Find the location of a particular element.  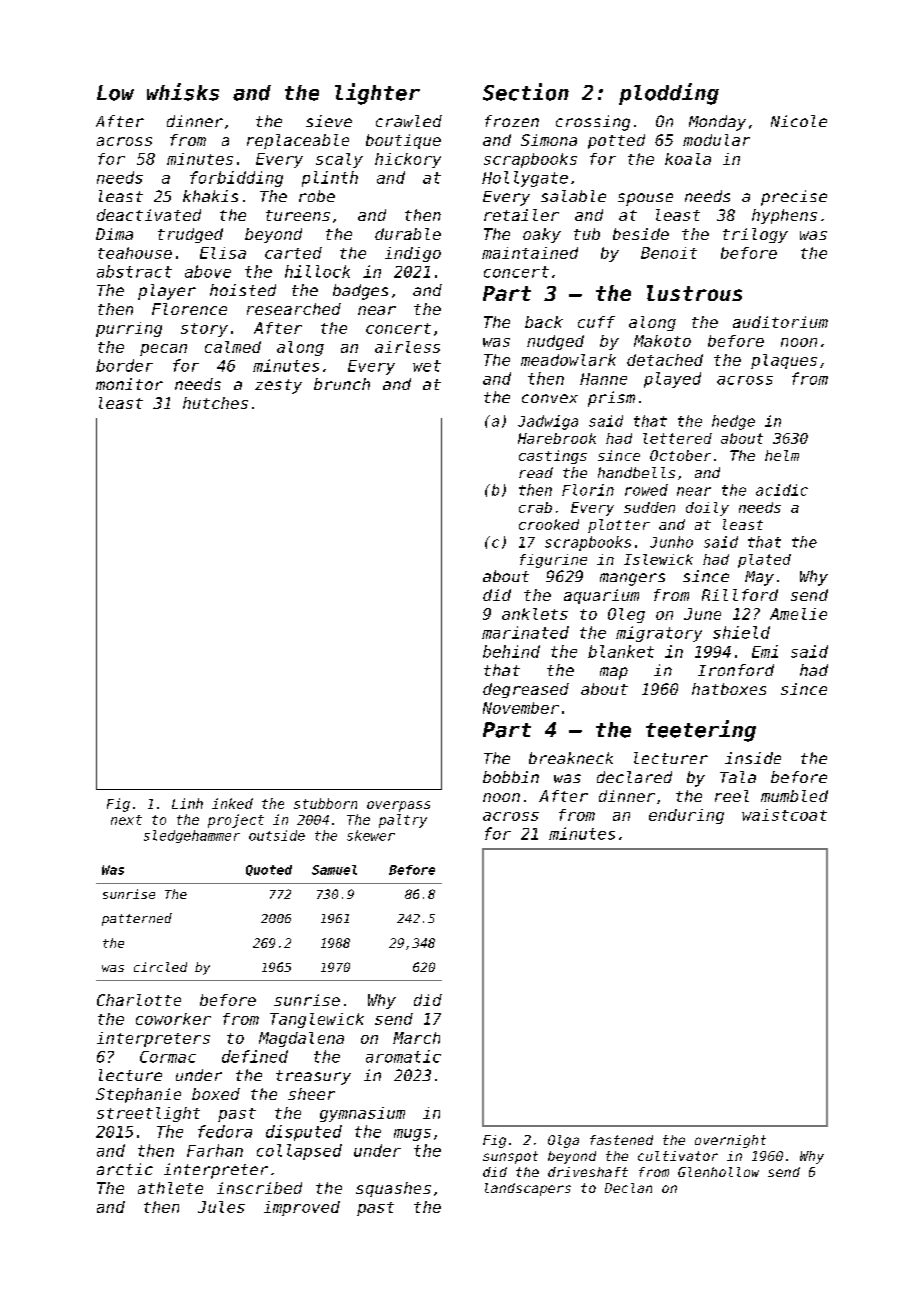

March is located at coordinates (416, 1038).
